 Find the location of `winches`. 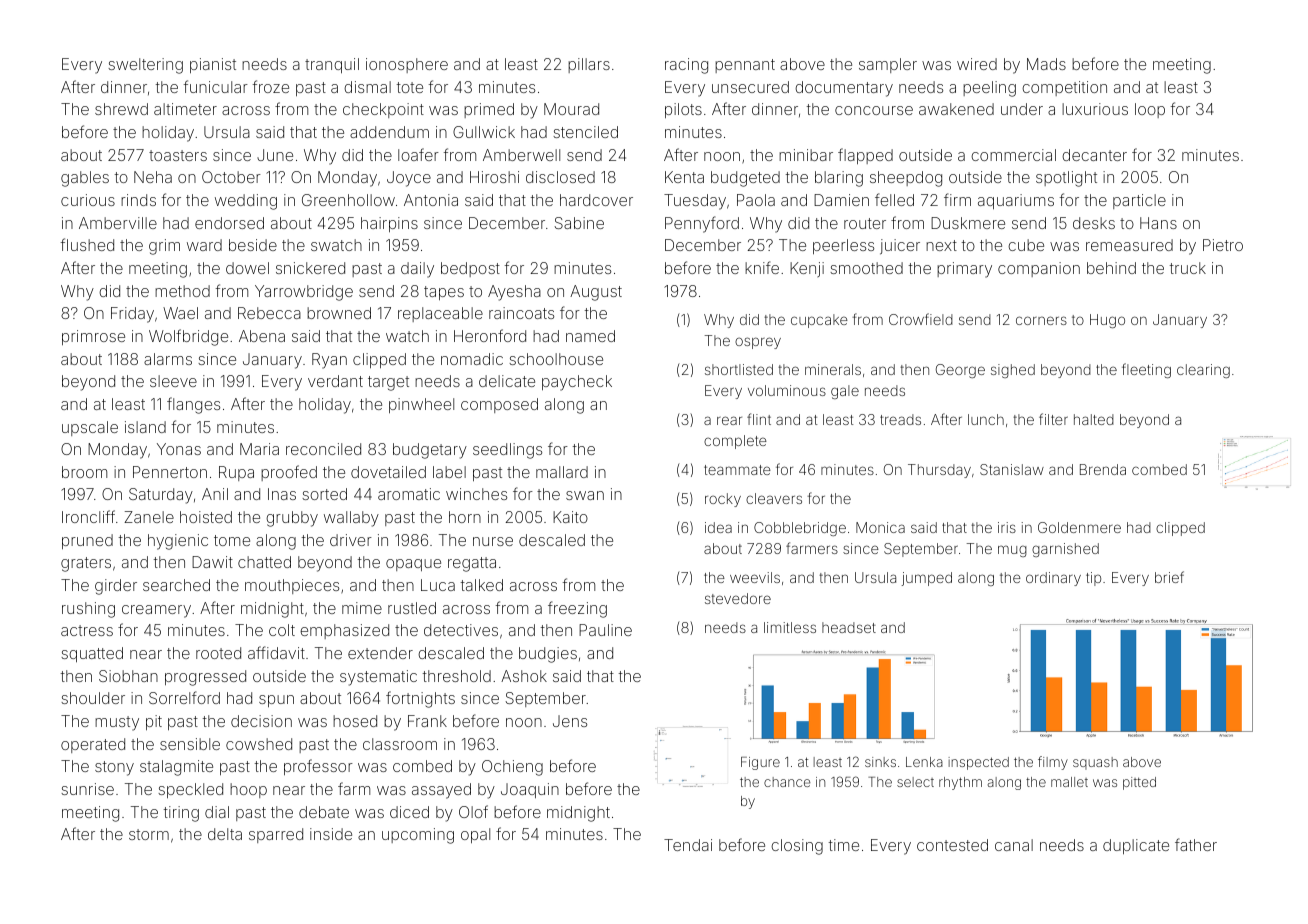

winches is located at coordinates (476, 494).
